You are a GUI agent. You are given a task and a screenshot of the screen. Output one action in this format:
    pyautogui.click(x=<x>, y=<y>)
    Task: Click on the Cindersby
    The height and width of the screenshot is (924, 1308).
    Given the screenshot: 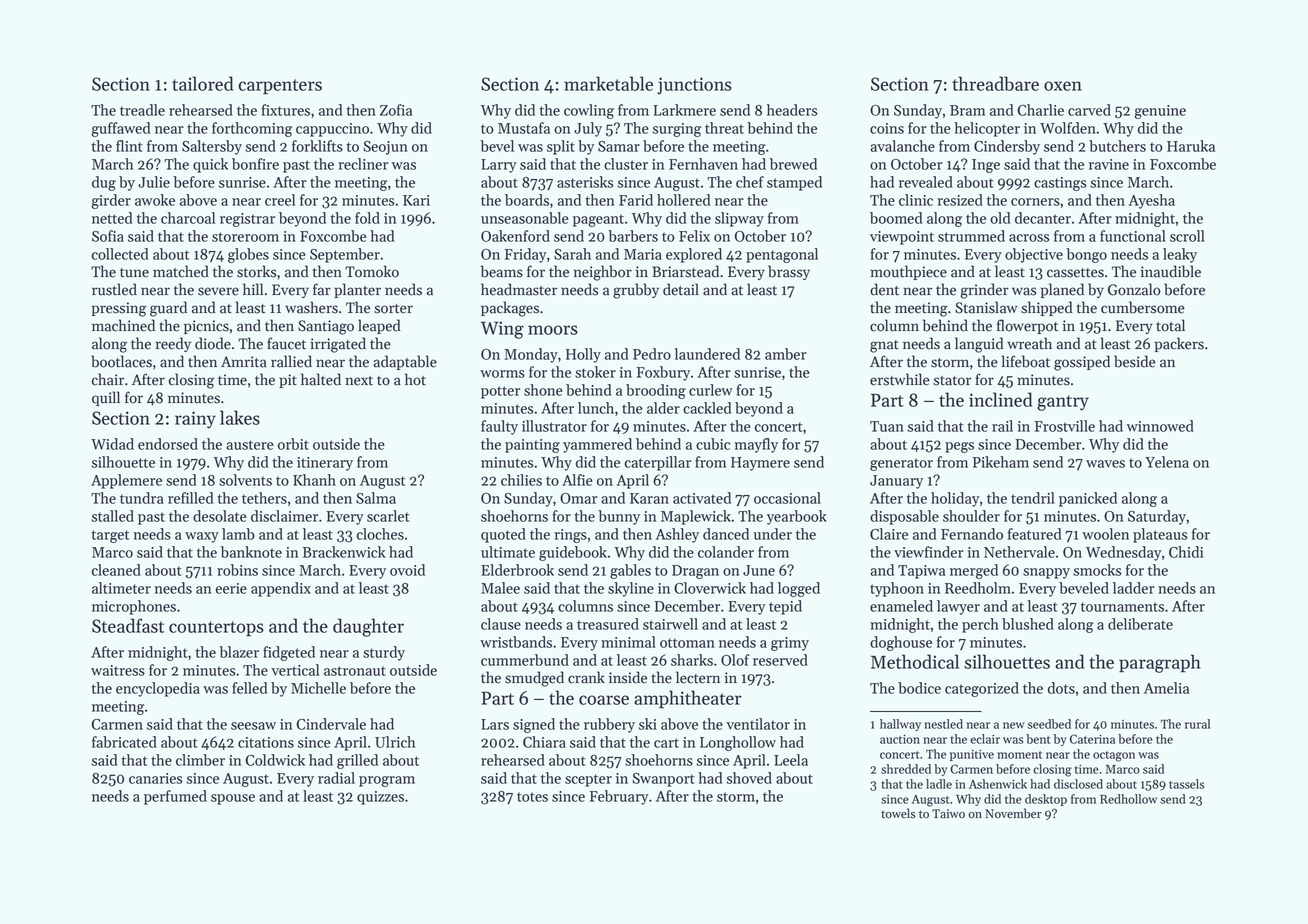 What is the action you would take?
    pyautogui.click(x=1007, y=147)
